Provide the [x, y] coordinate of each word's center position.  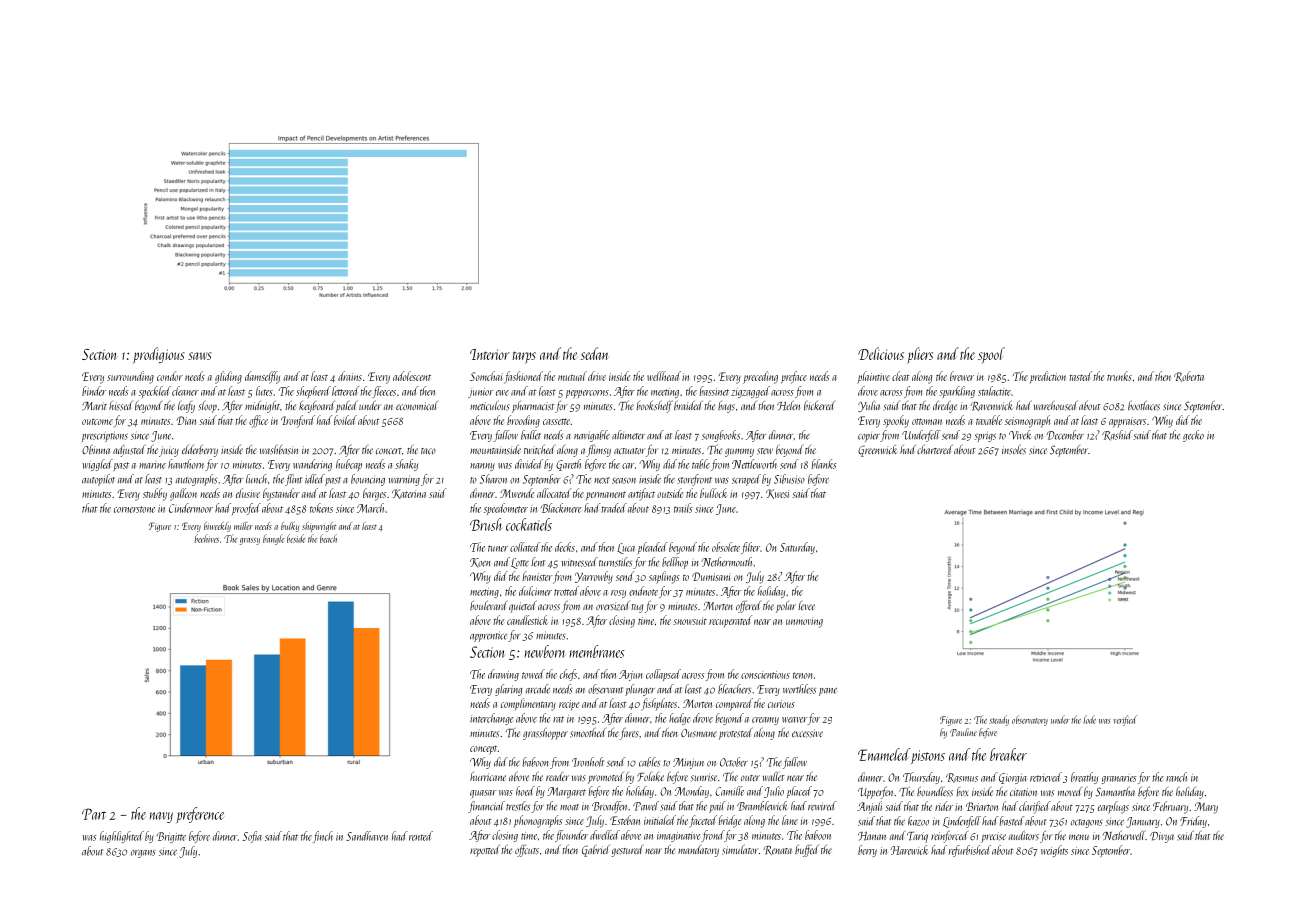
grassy [250, 541]
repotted [485, 851]
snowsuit [690, 621]
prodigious [159, 355]
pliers [920, 355]
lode [1089, 719]
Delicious [881, 353]
